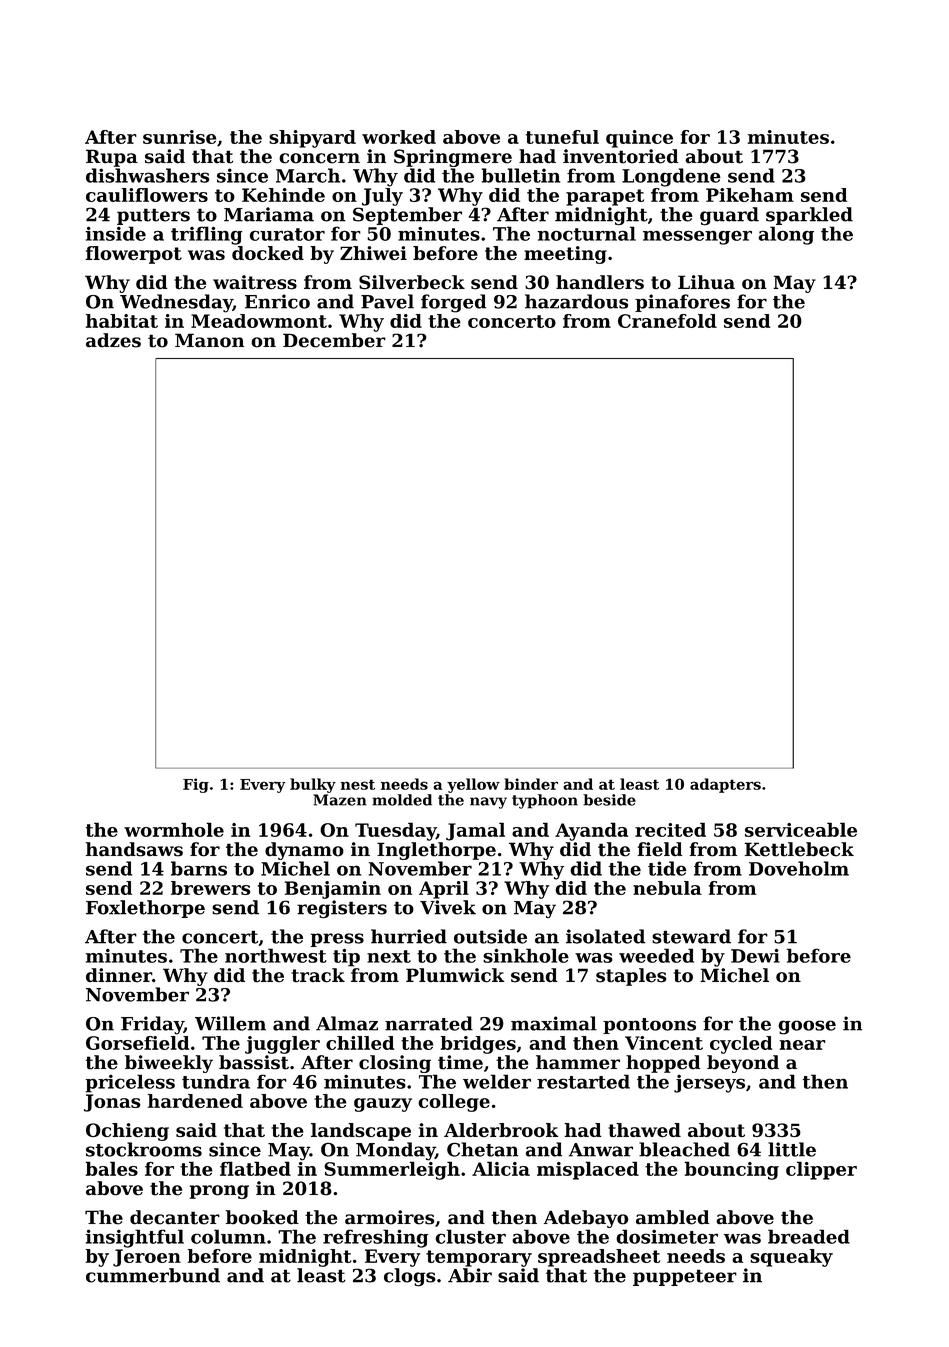  I want to click on Dewi, so click(755, 956).
